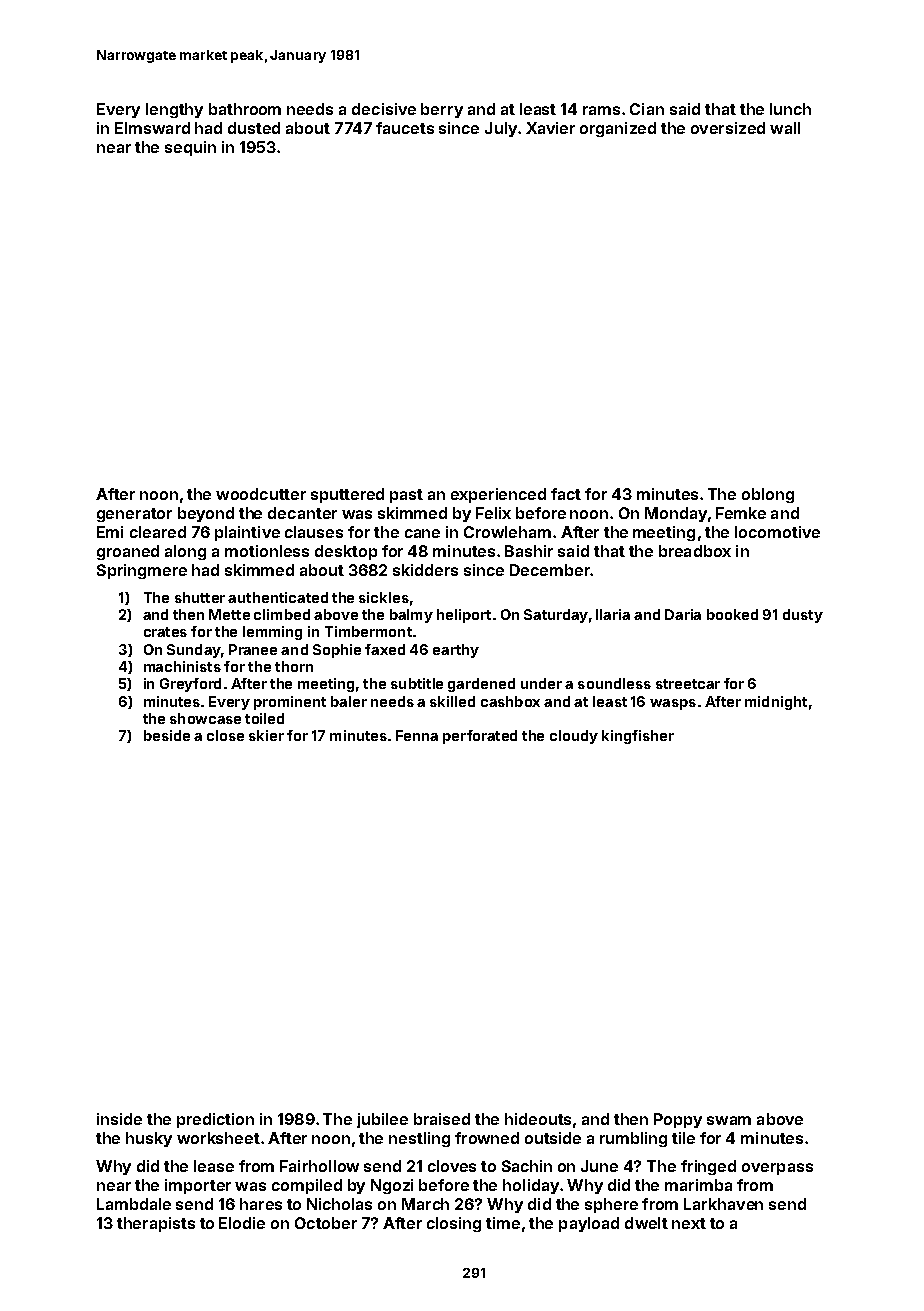  Describe the element at coordinates (503, 1223) in the screenshot. I see `time` at that location.
